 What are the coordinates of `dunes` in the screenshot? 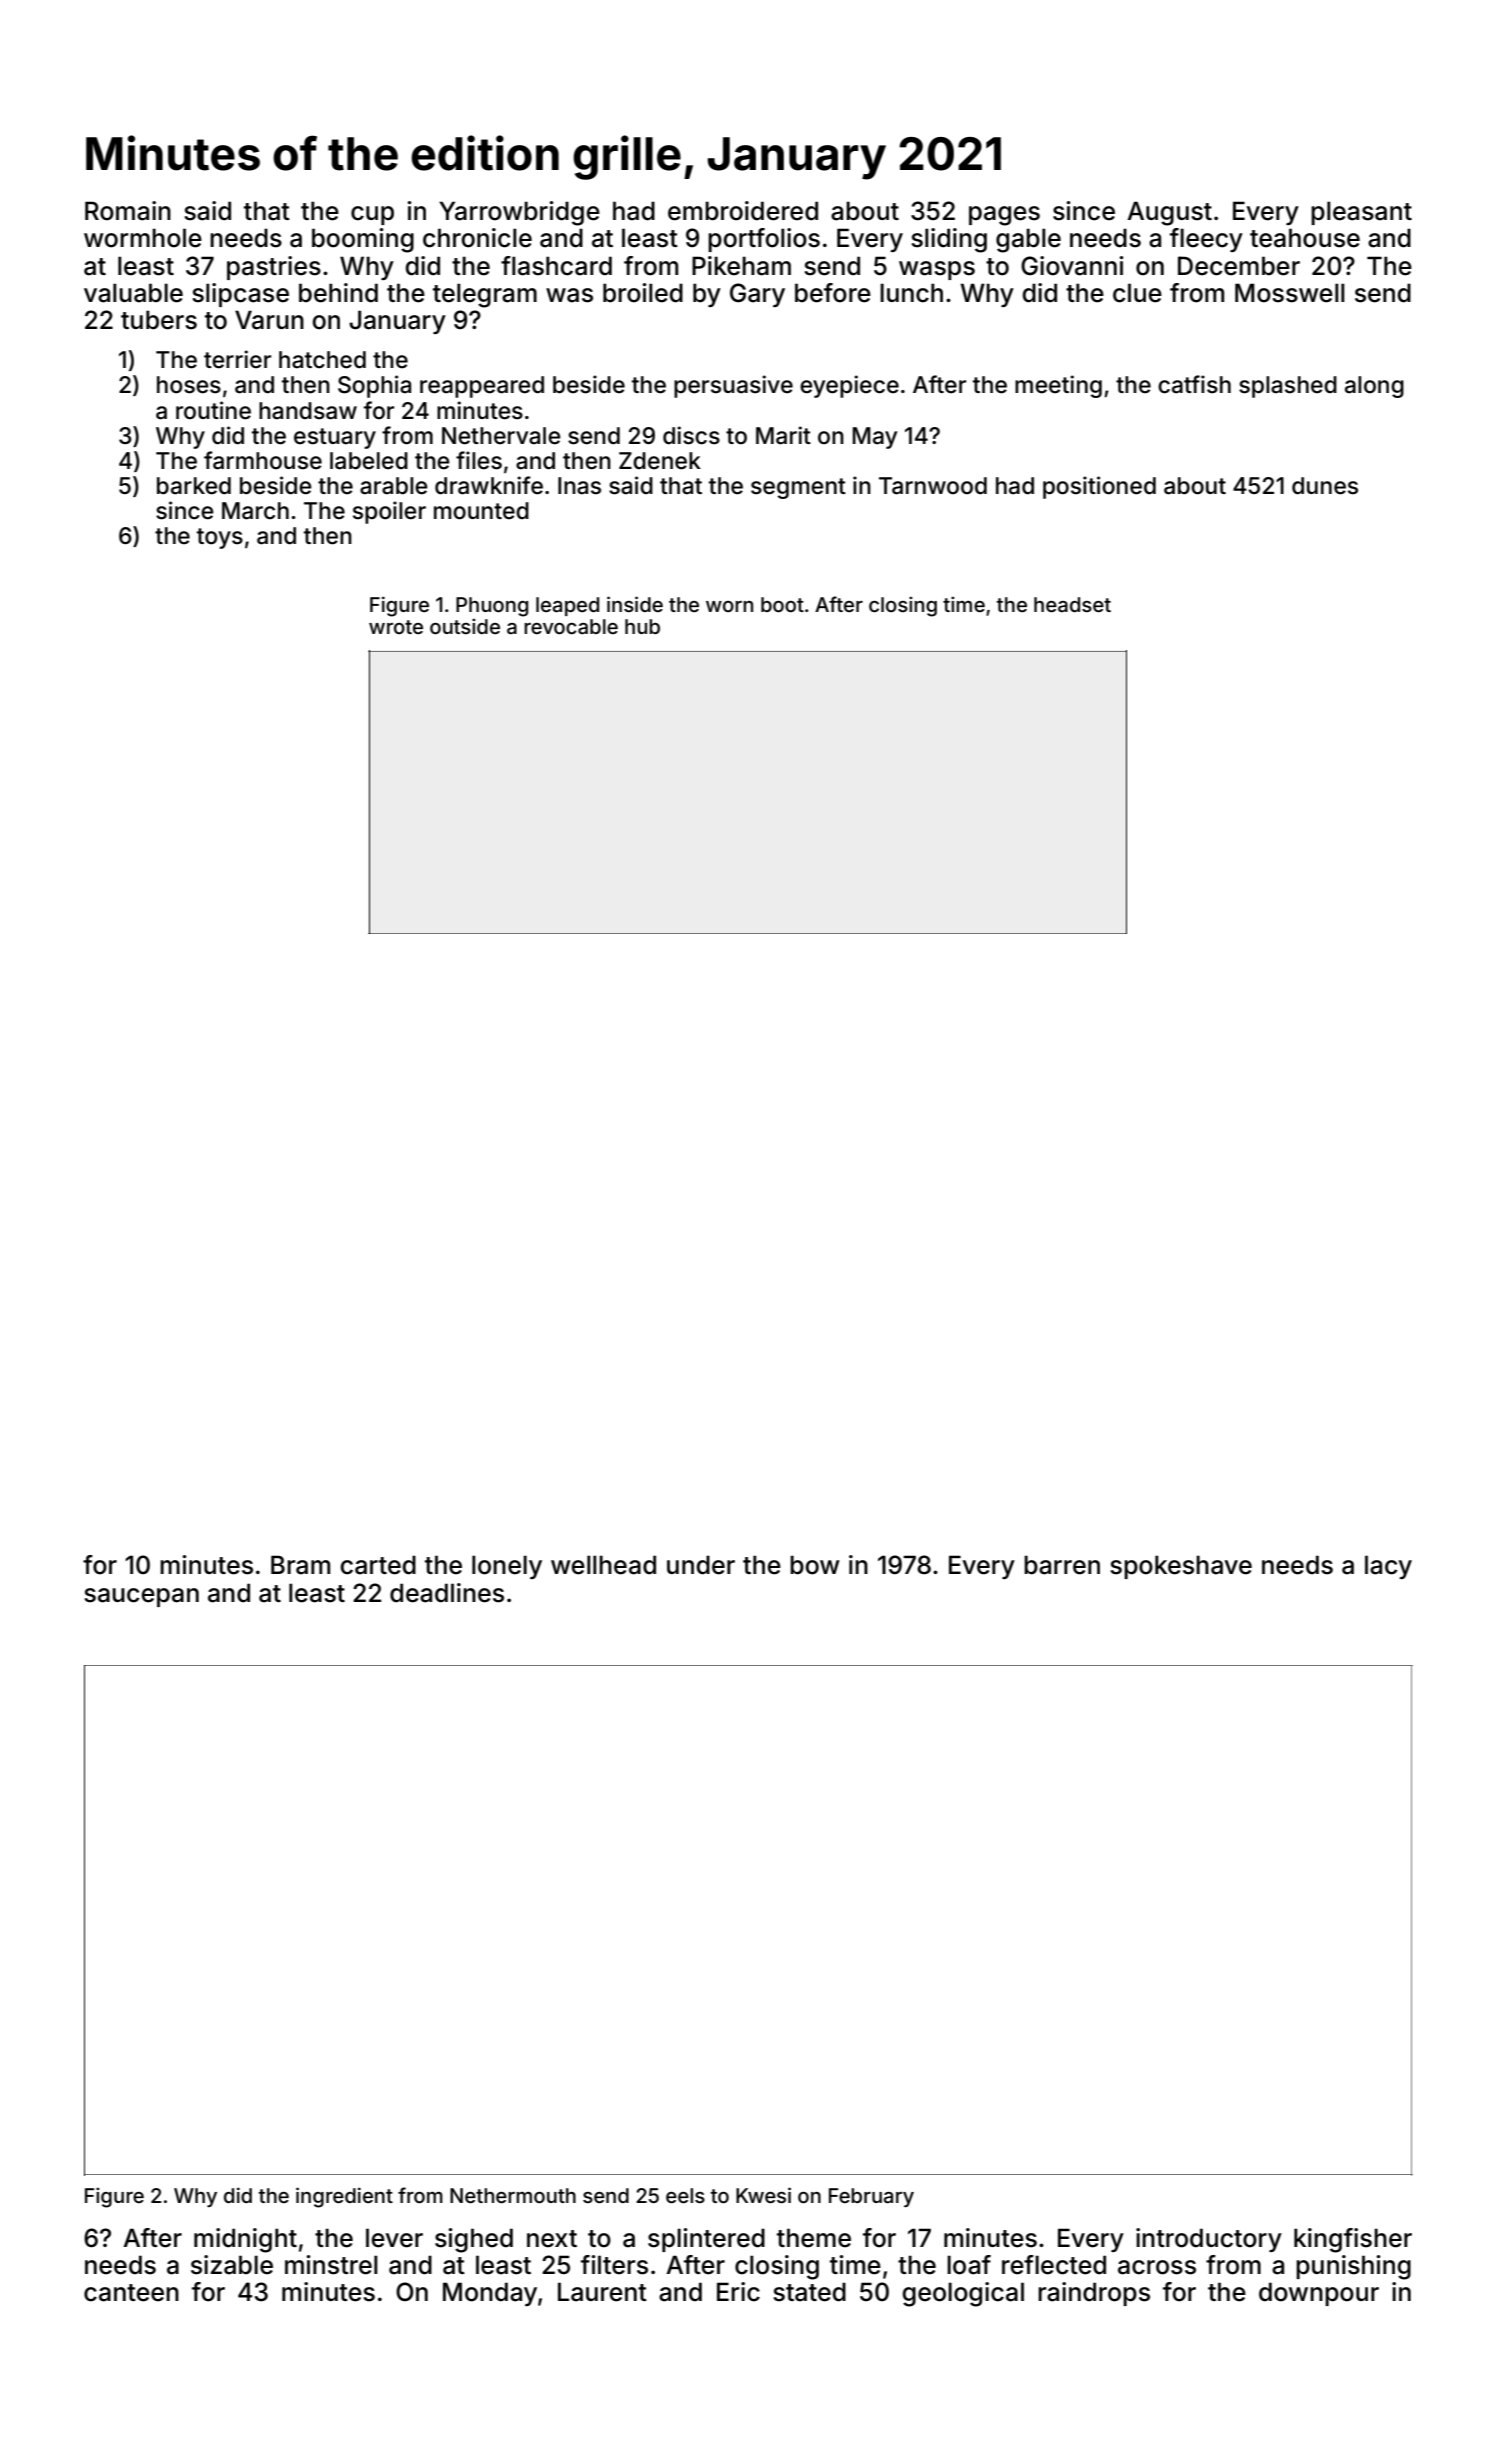 It's located at (1325, 486).
